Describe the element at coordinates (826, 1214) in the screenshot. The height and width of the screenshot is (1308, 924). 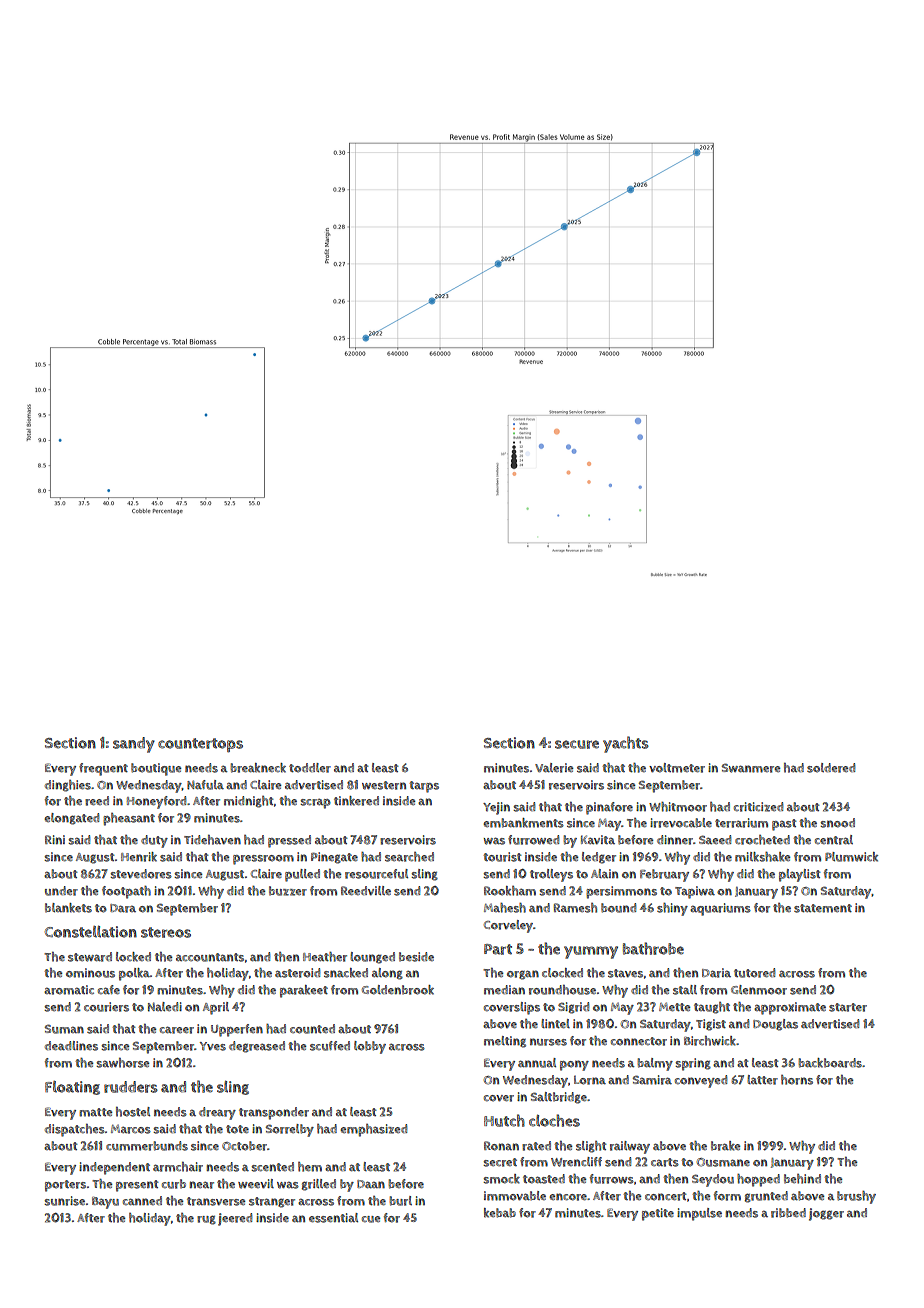
I see `jogger` at that location.
